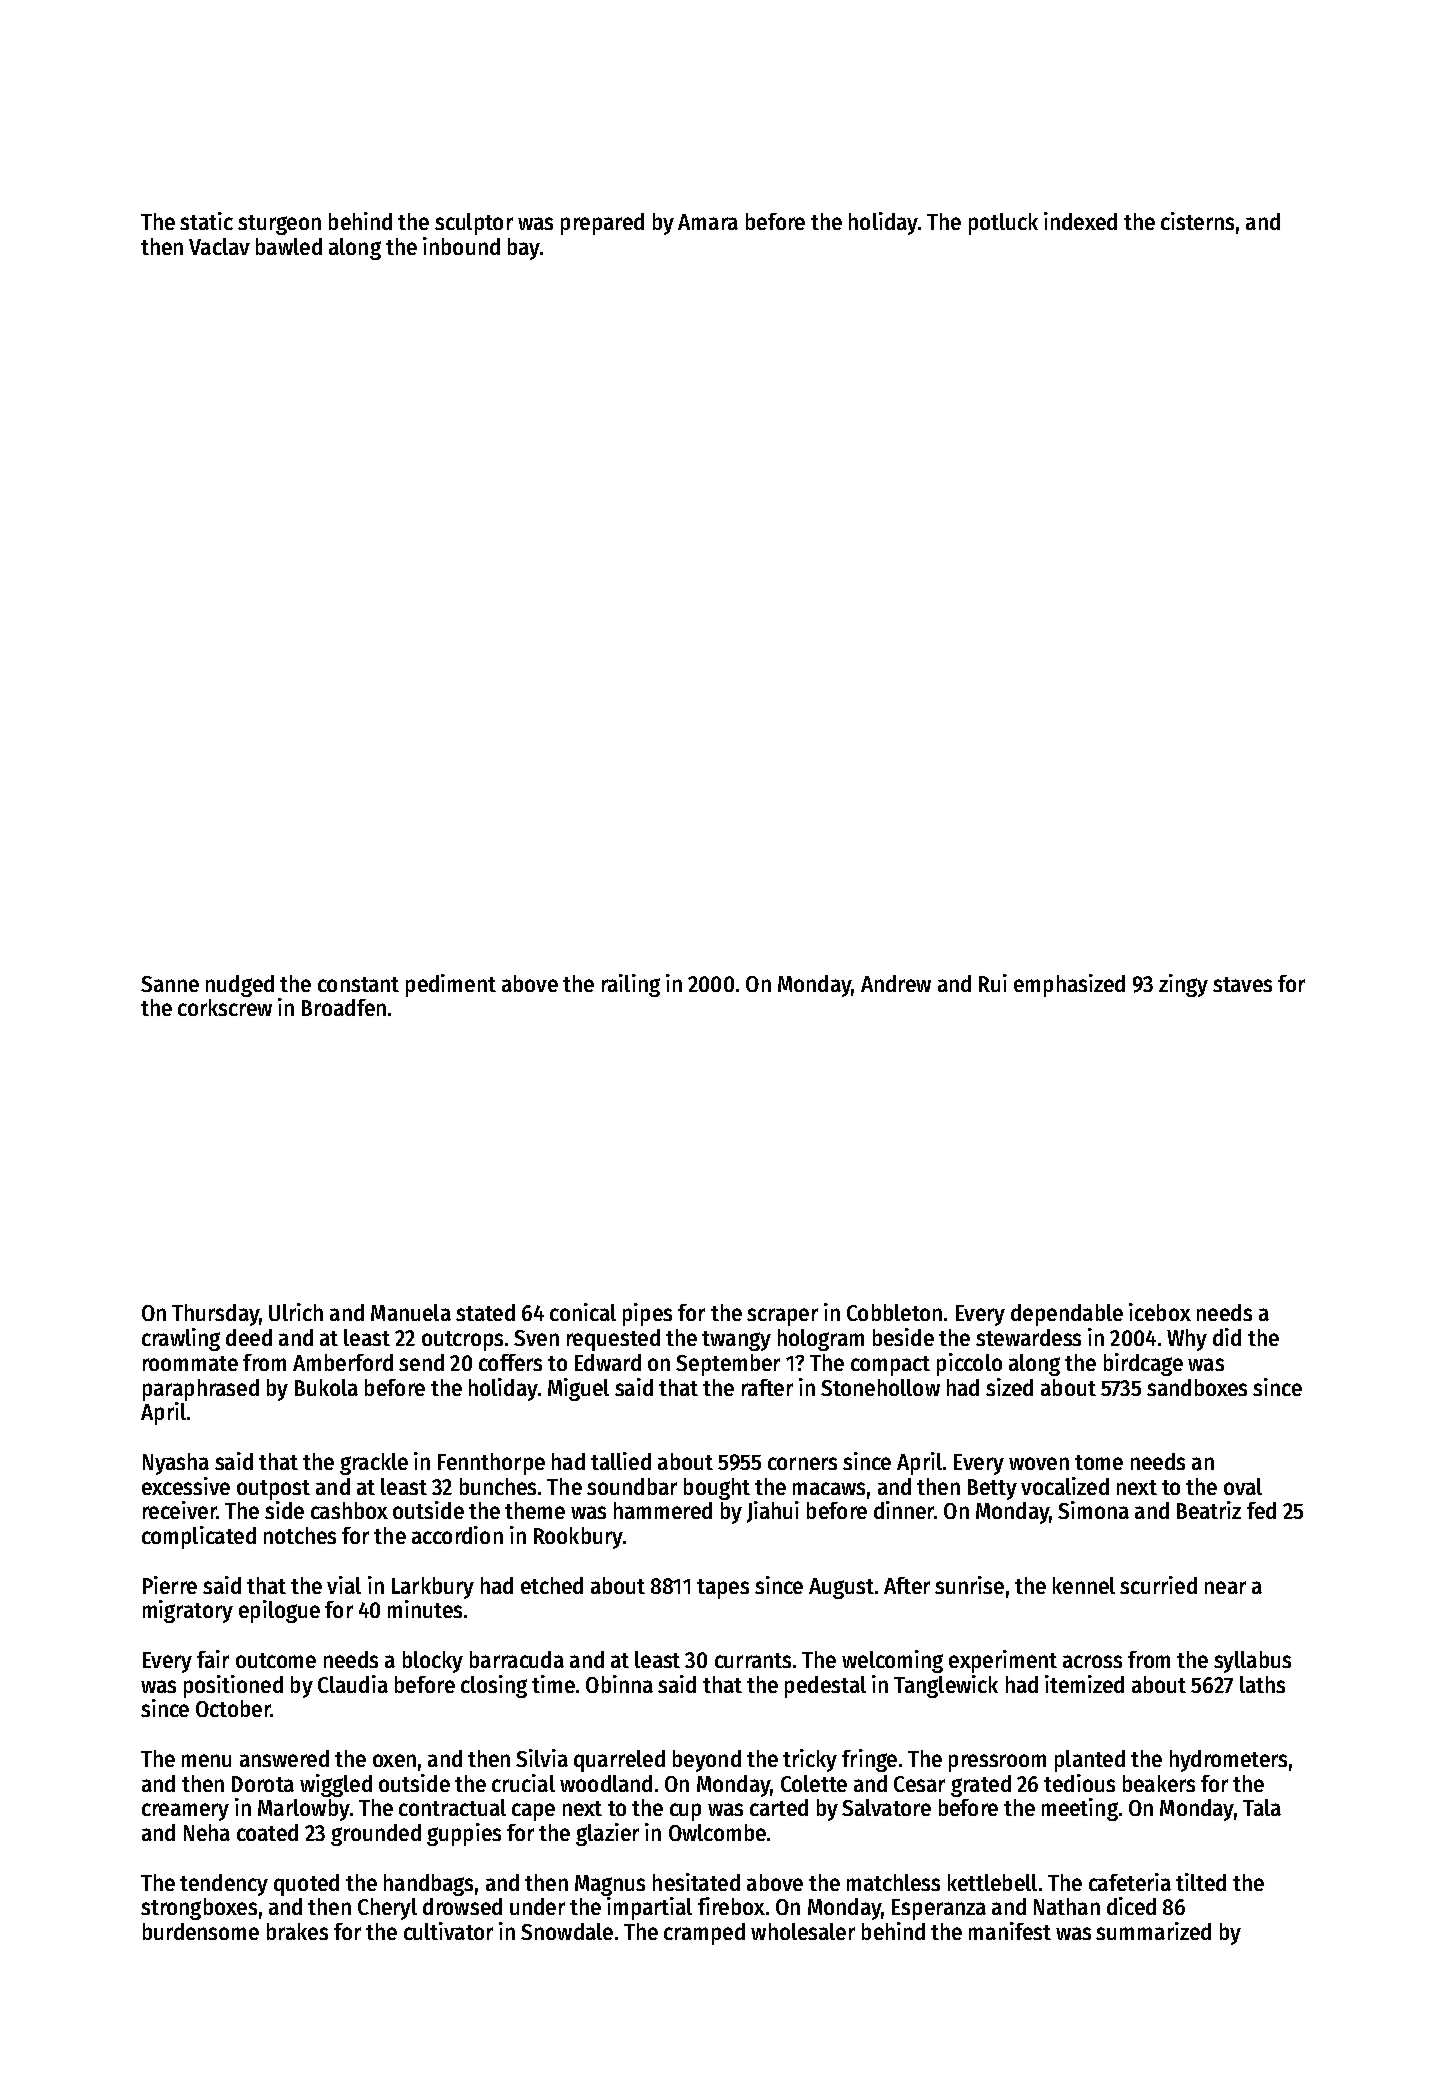 The image size is (1450, 2100). What do you see at coordinates (602, 224) in the screenshot?
I see `prepared` at bounding box center [602, 224].
